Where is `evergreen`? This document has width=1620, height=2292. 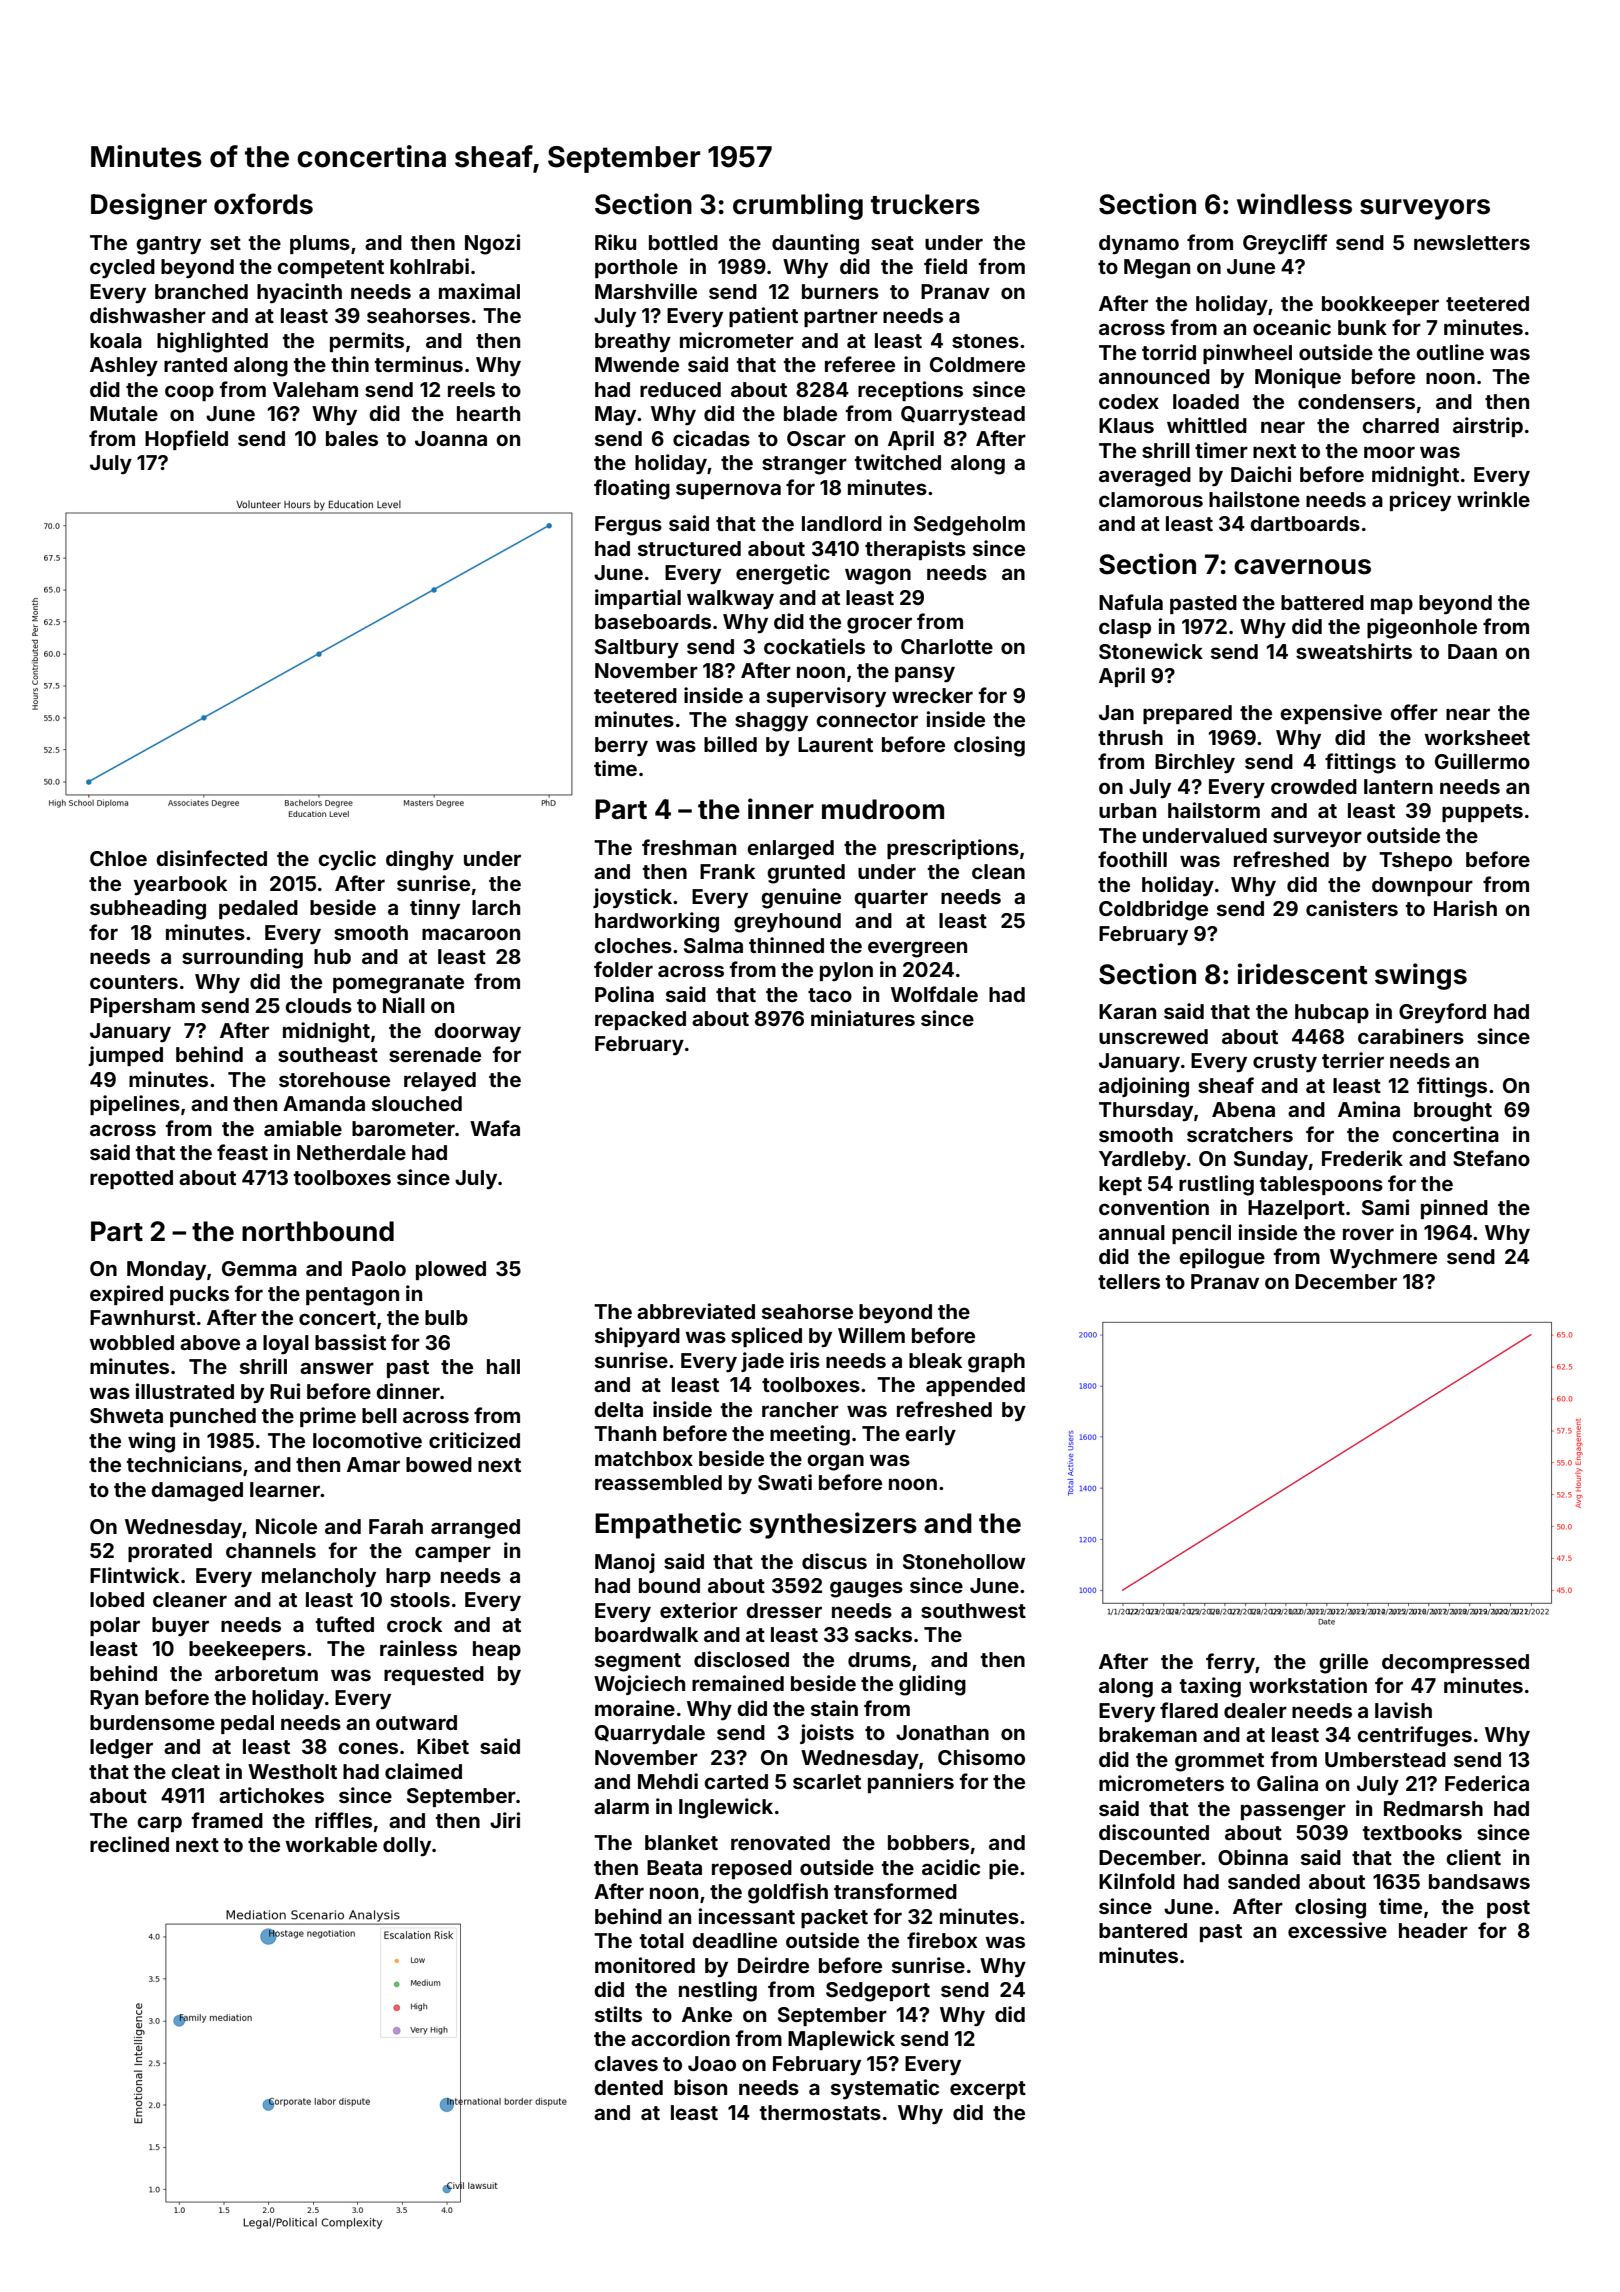
evergreen is located at coordinates (917, 949).
